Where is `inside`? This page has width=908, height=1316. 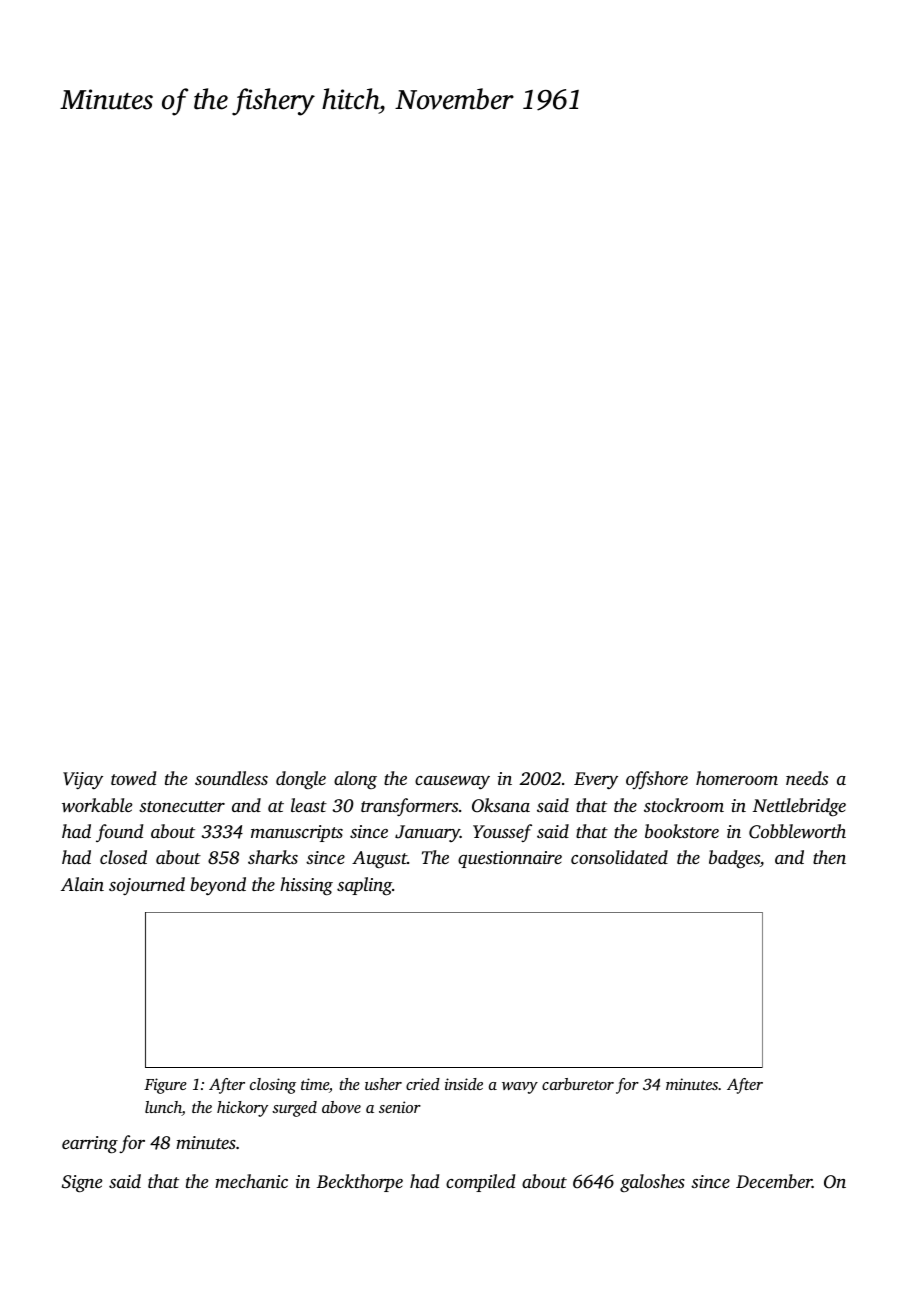 inside is located at coordinates (464, 1084).
